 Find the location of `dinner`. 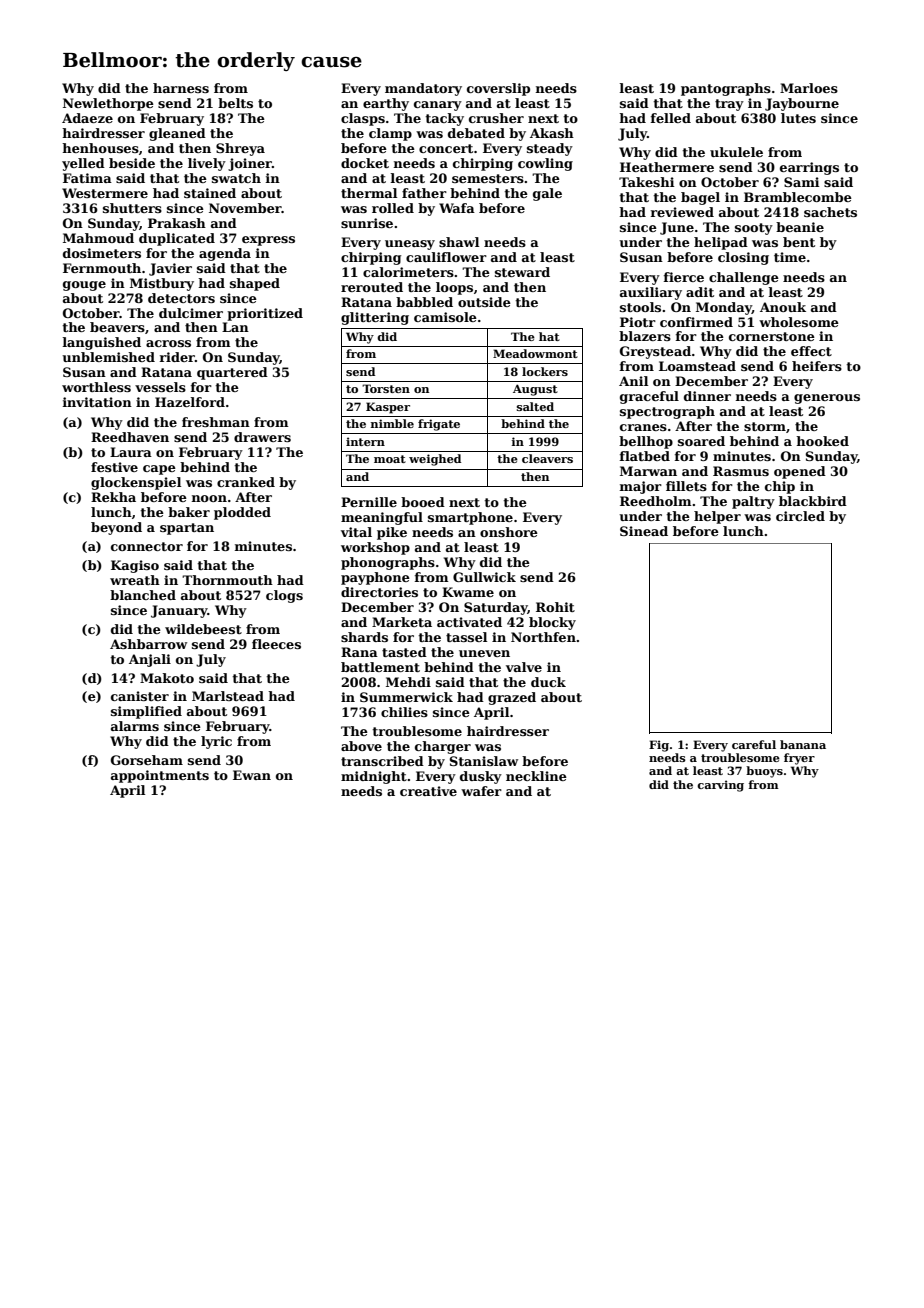

dinner is located at coordinates (707, 396).
